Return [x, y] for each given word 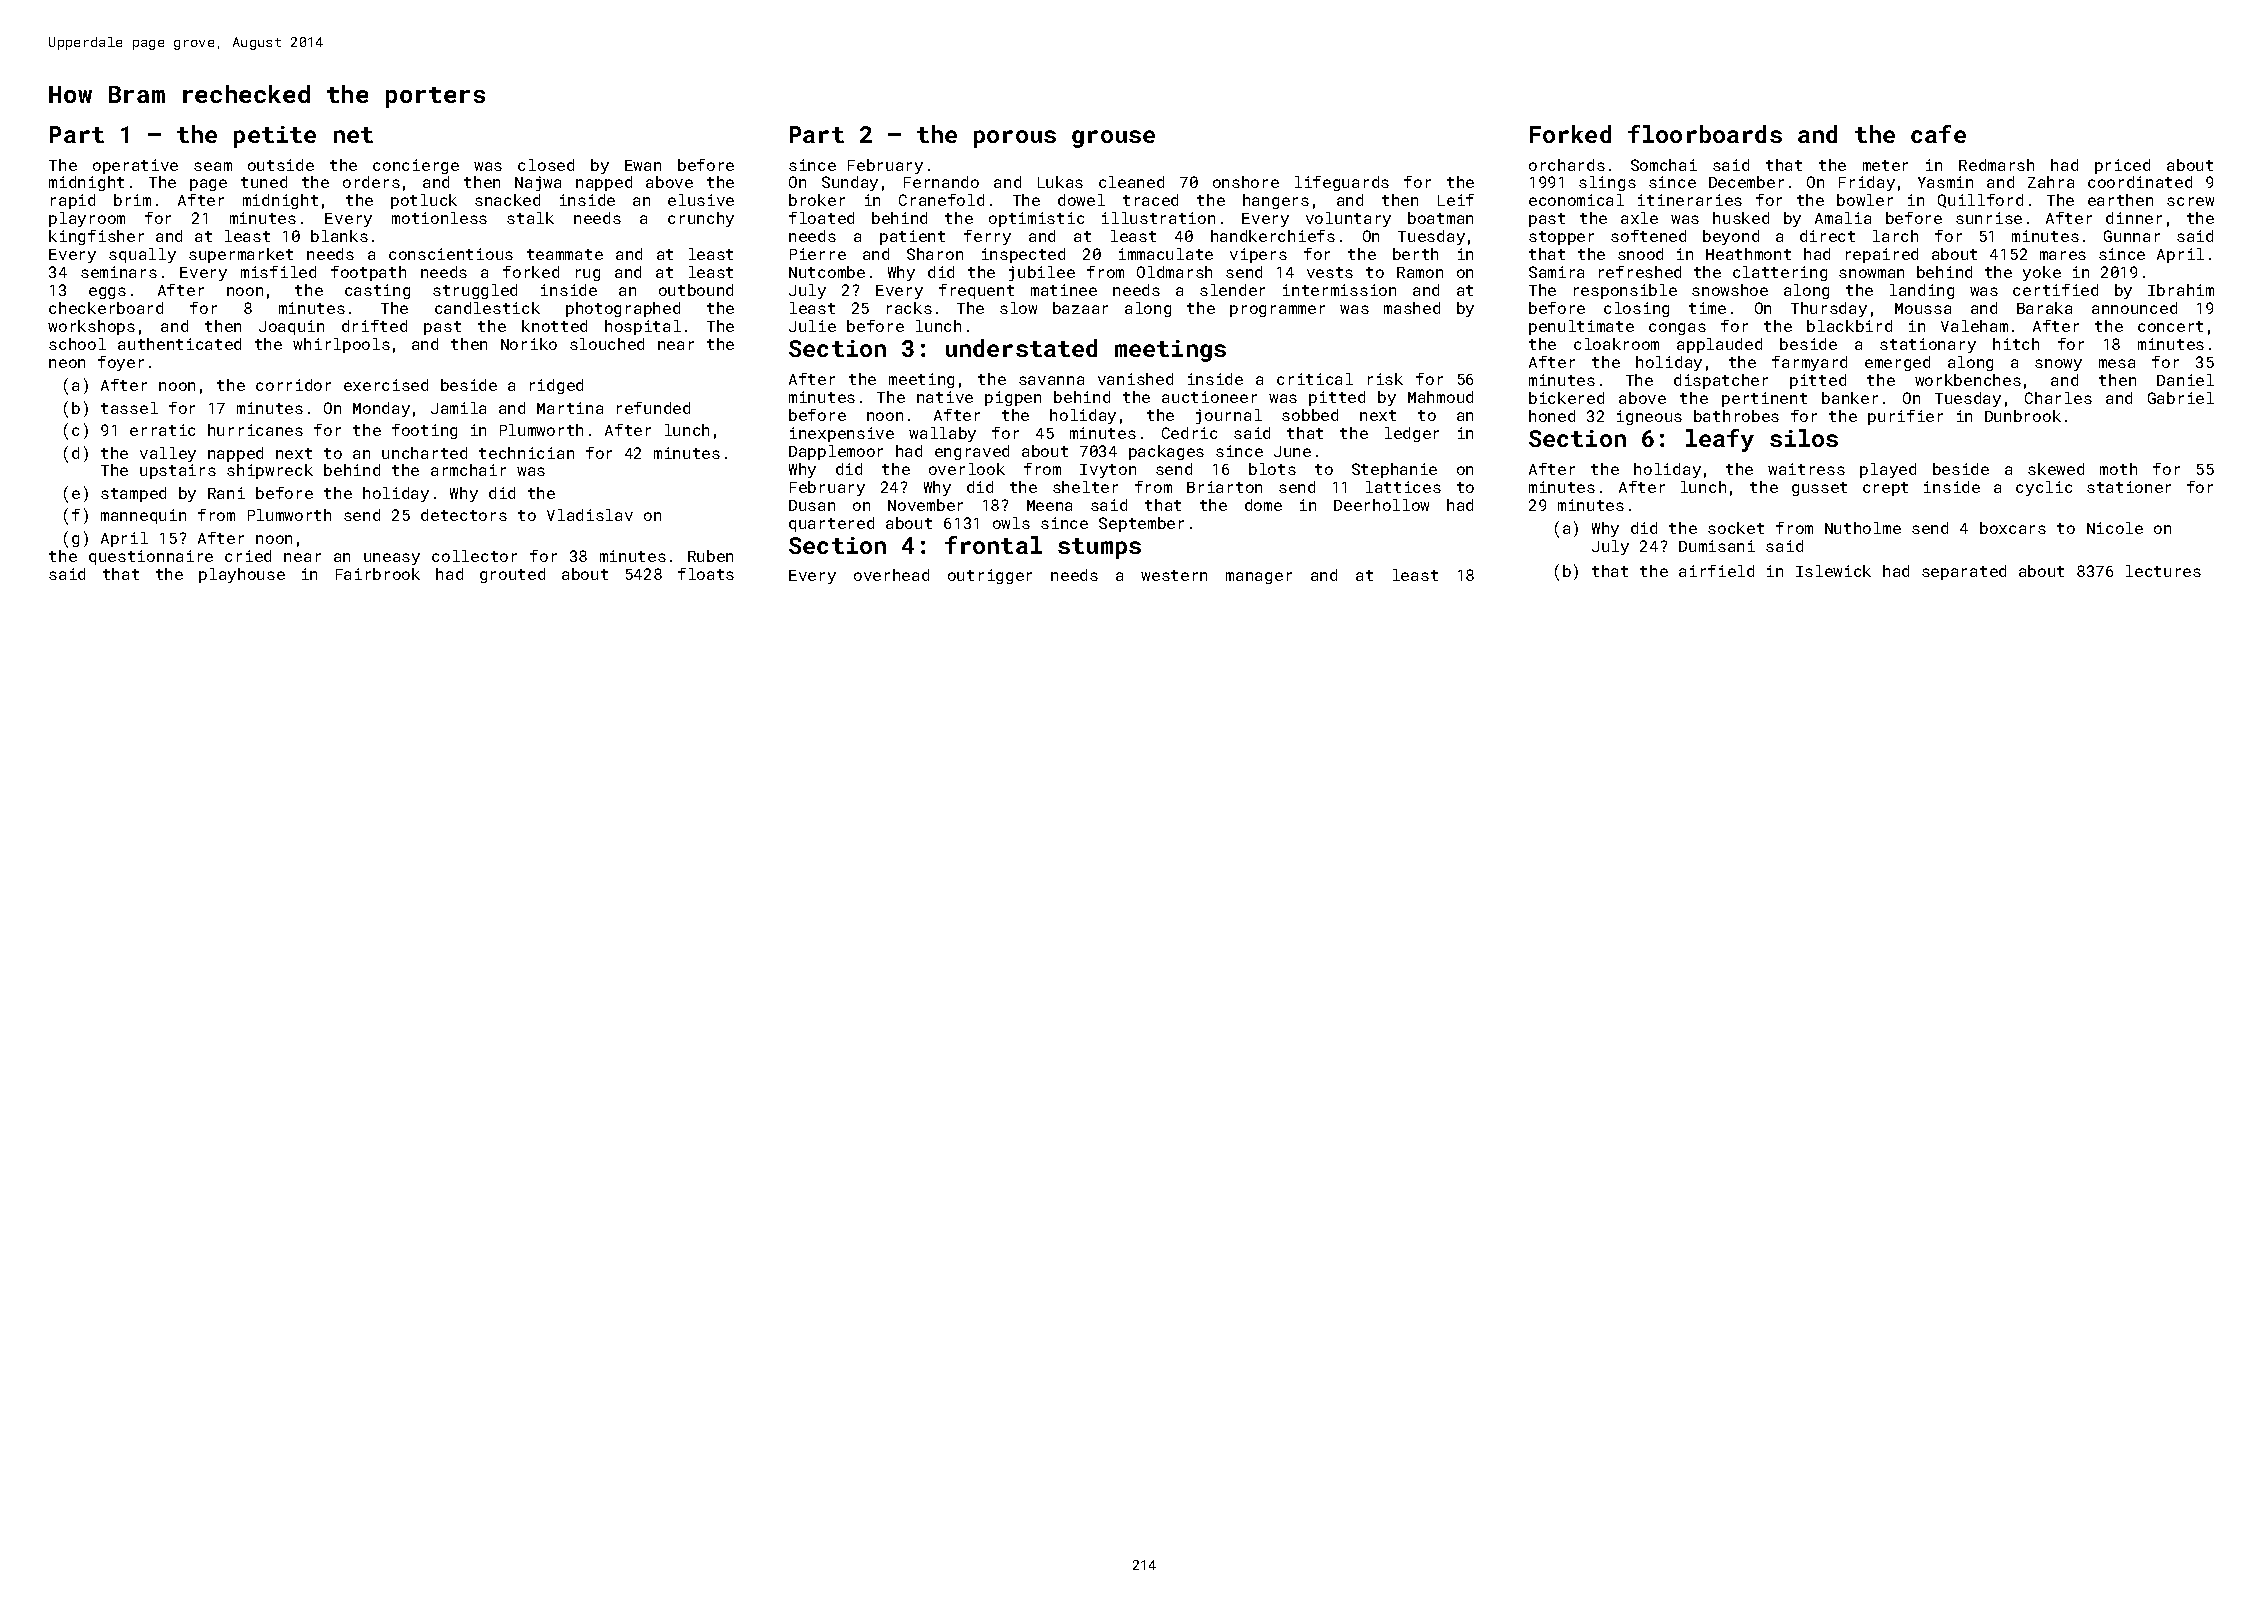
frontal [993, 545]
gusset [1819, 489]
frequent [976, 291]
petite [275, 137]
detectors [464, 515]
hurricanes [255, 430]
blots [1272, 469]
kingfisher [96, 237]
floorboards [1705, 134]
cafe [1938, 134]
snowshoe [1730, 290]
